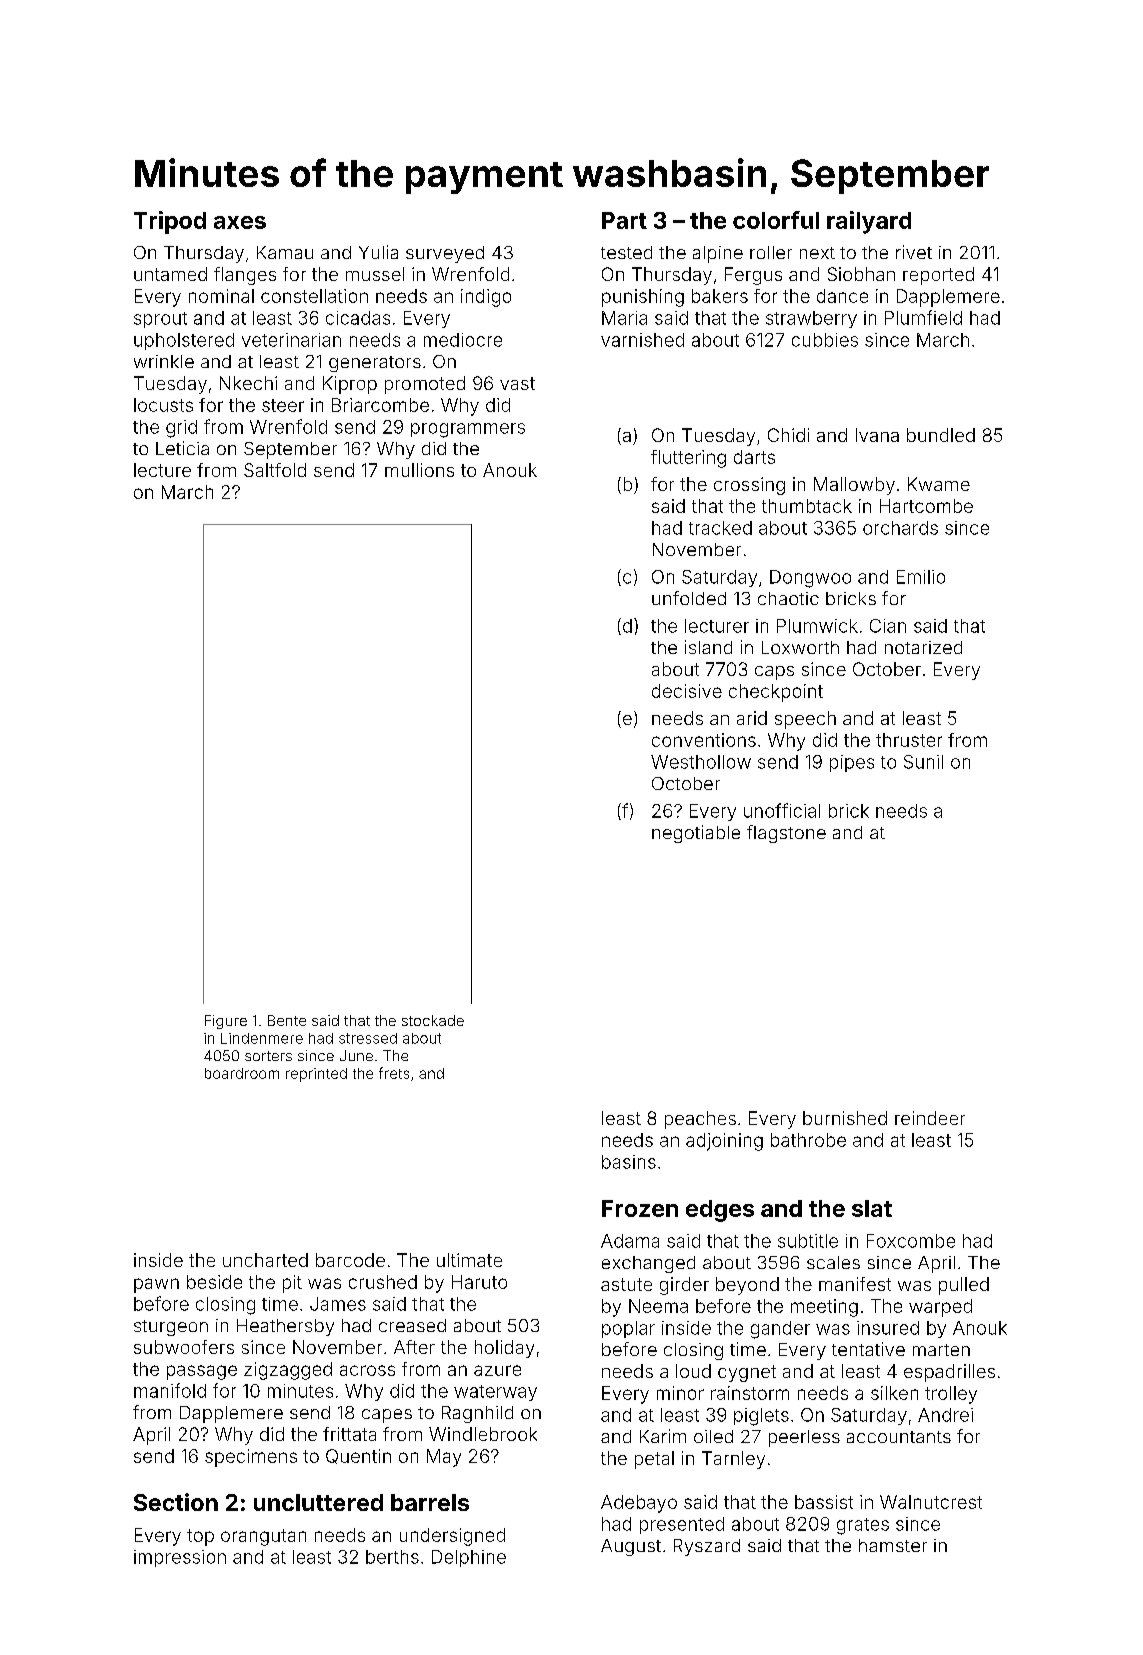 This screenshot has height=1655, width=1143. Describe the element at coordinates (368, 1038) in the screenshot. I see `stressed` at that location.
